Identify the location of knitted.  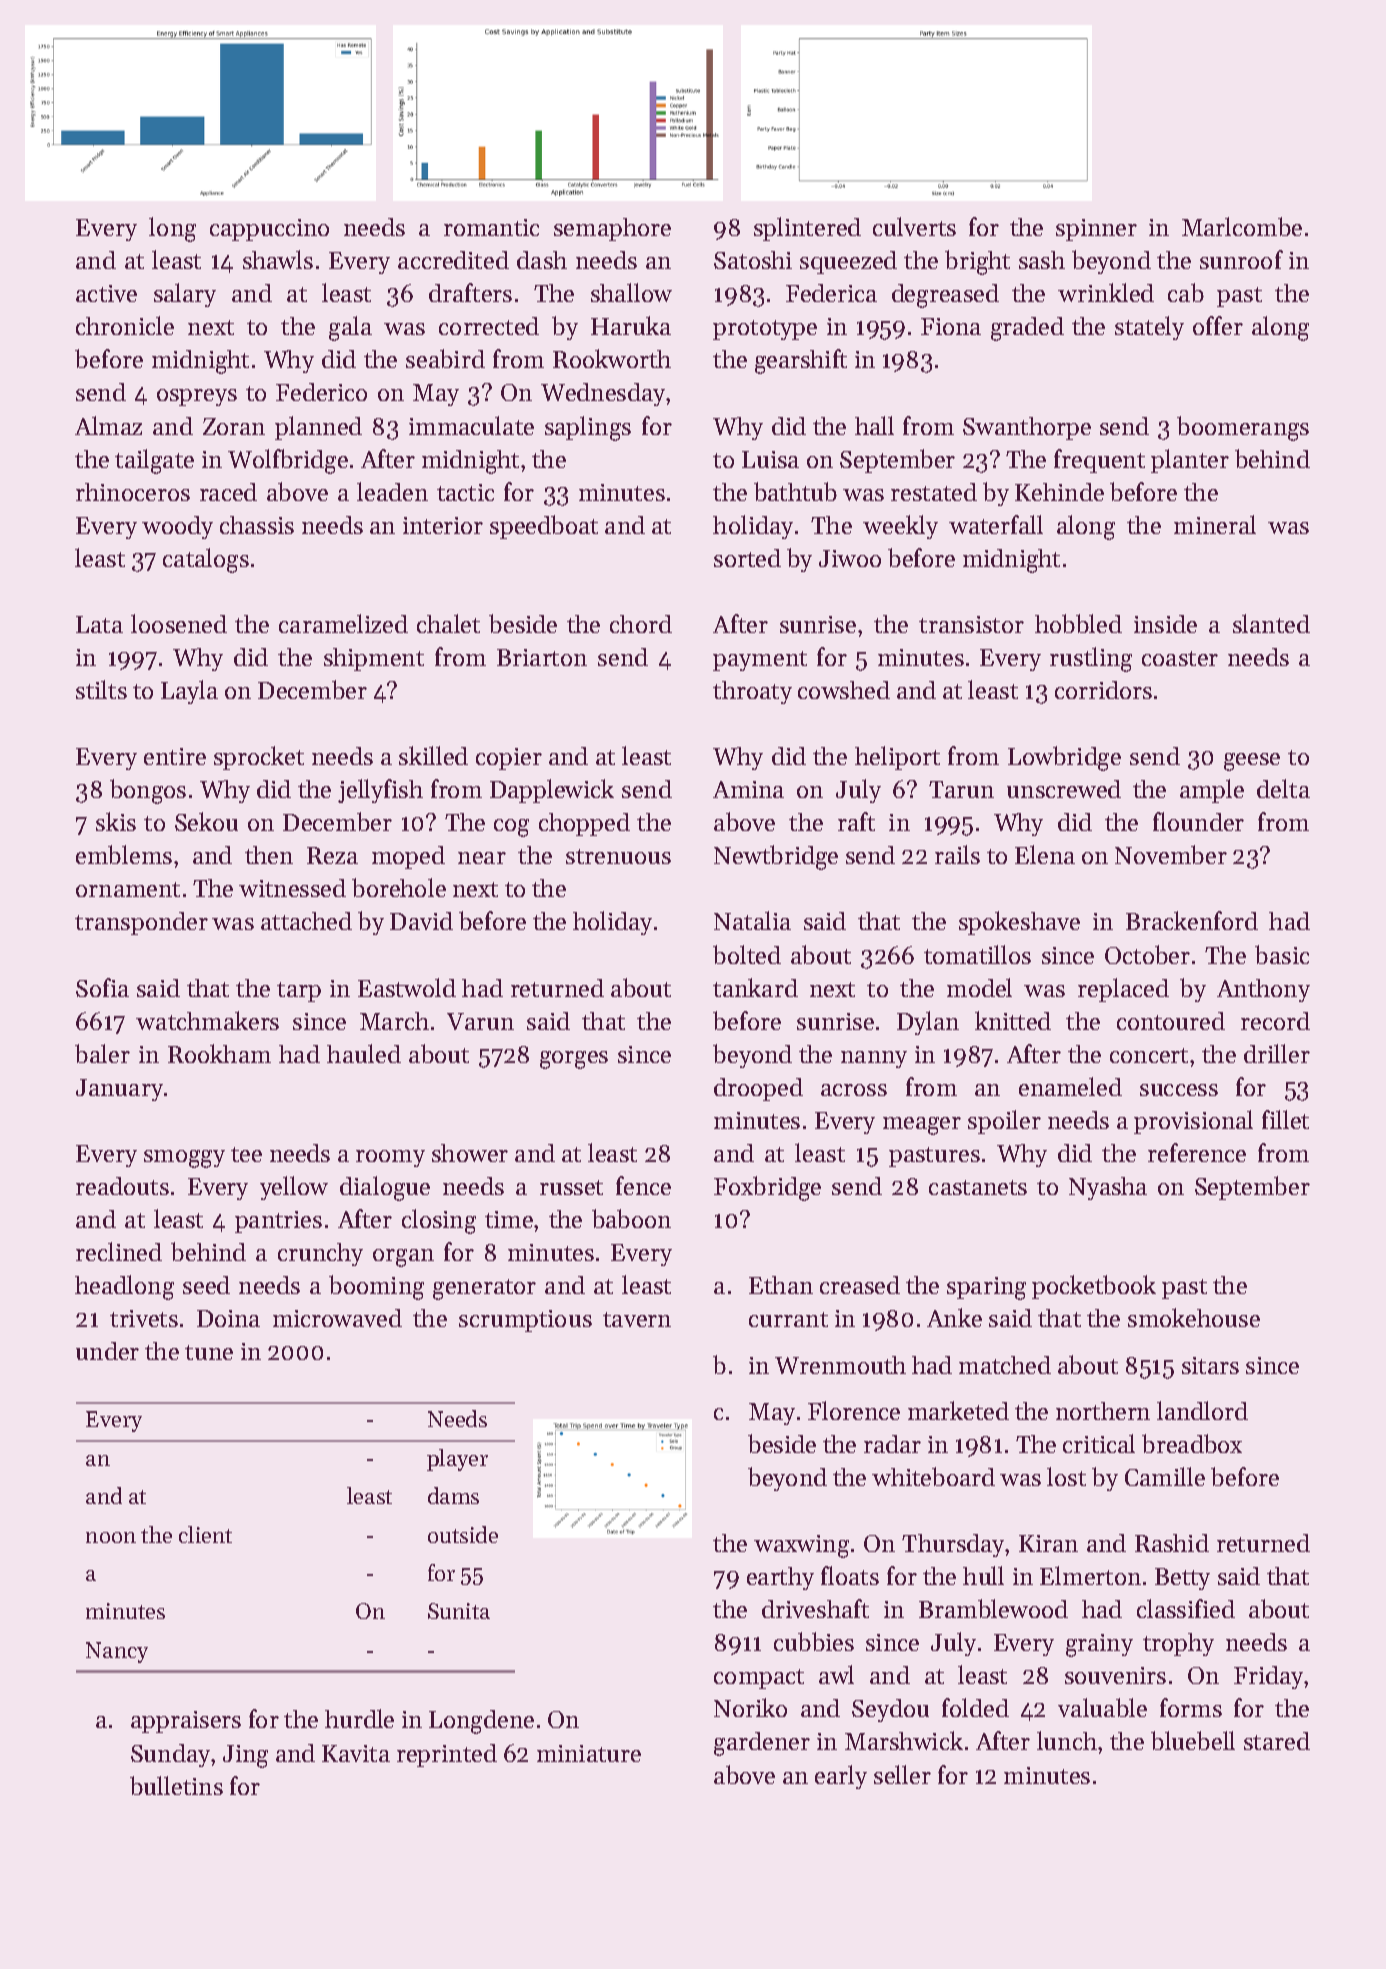
(1013, 1020).
